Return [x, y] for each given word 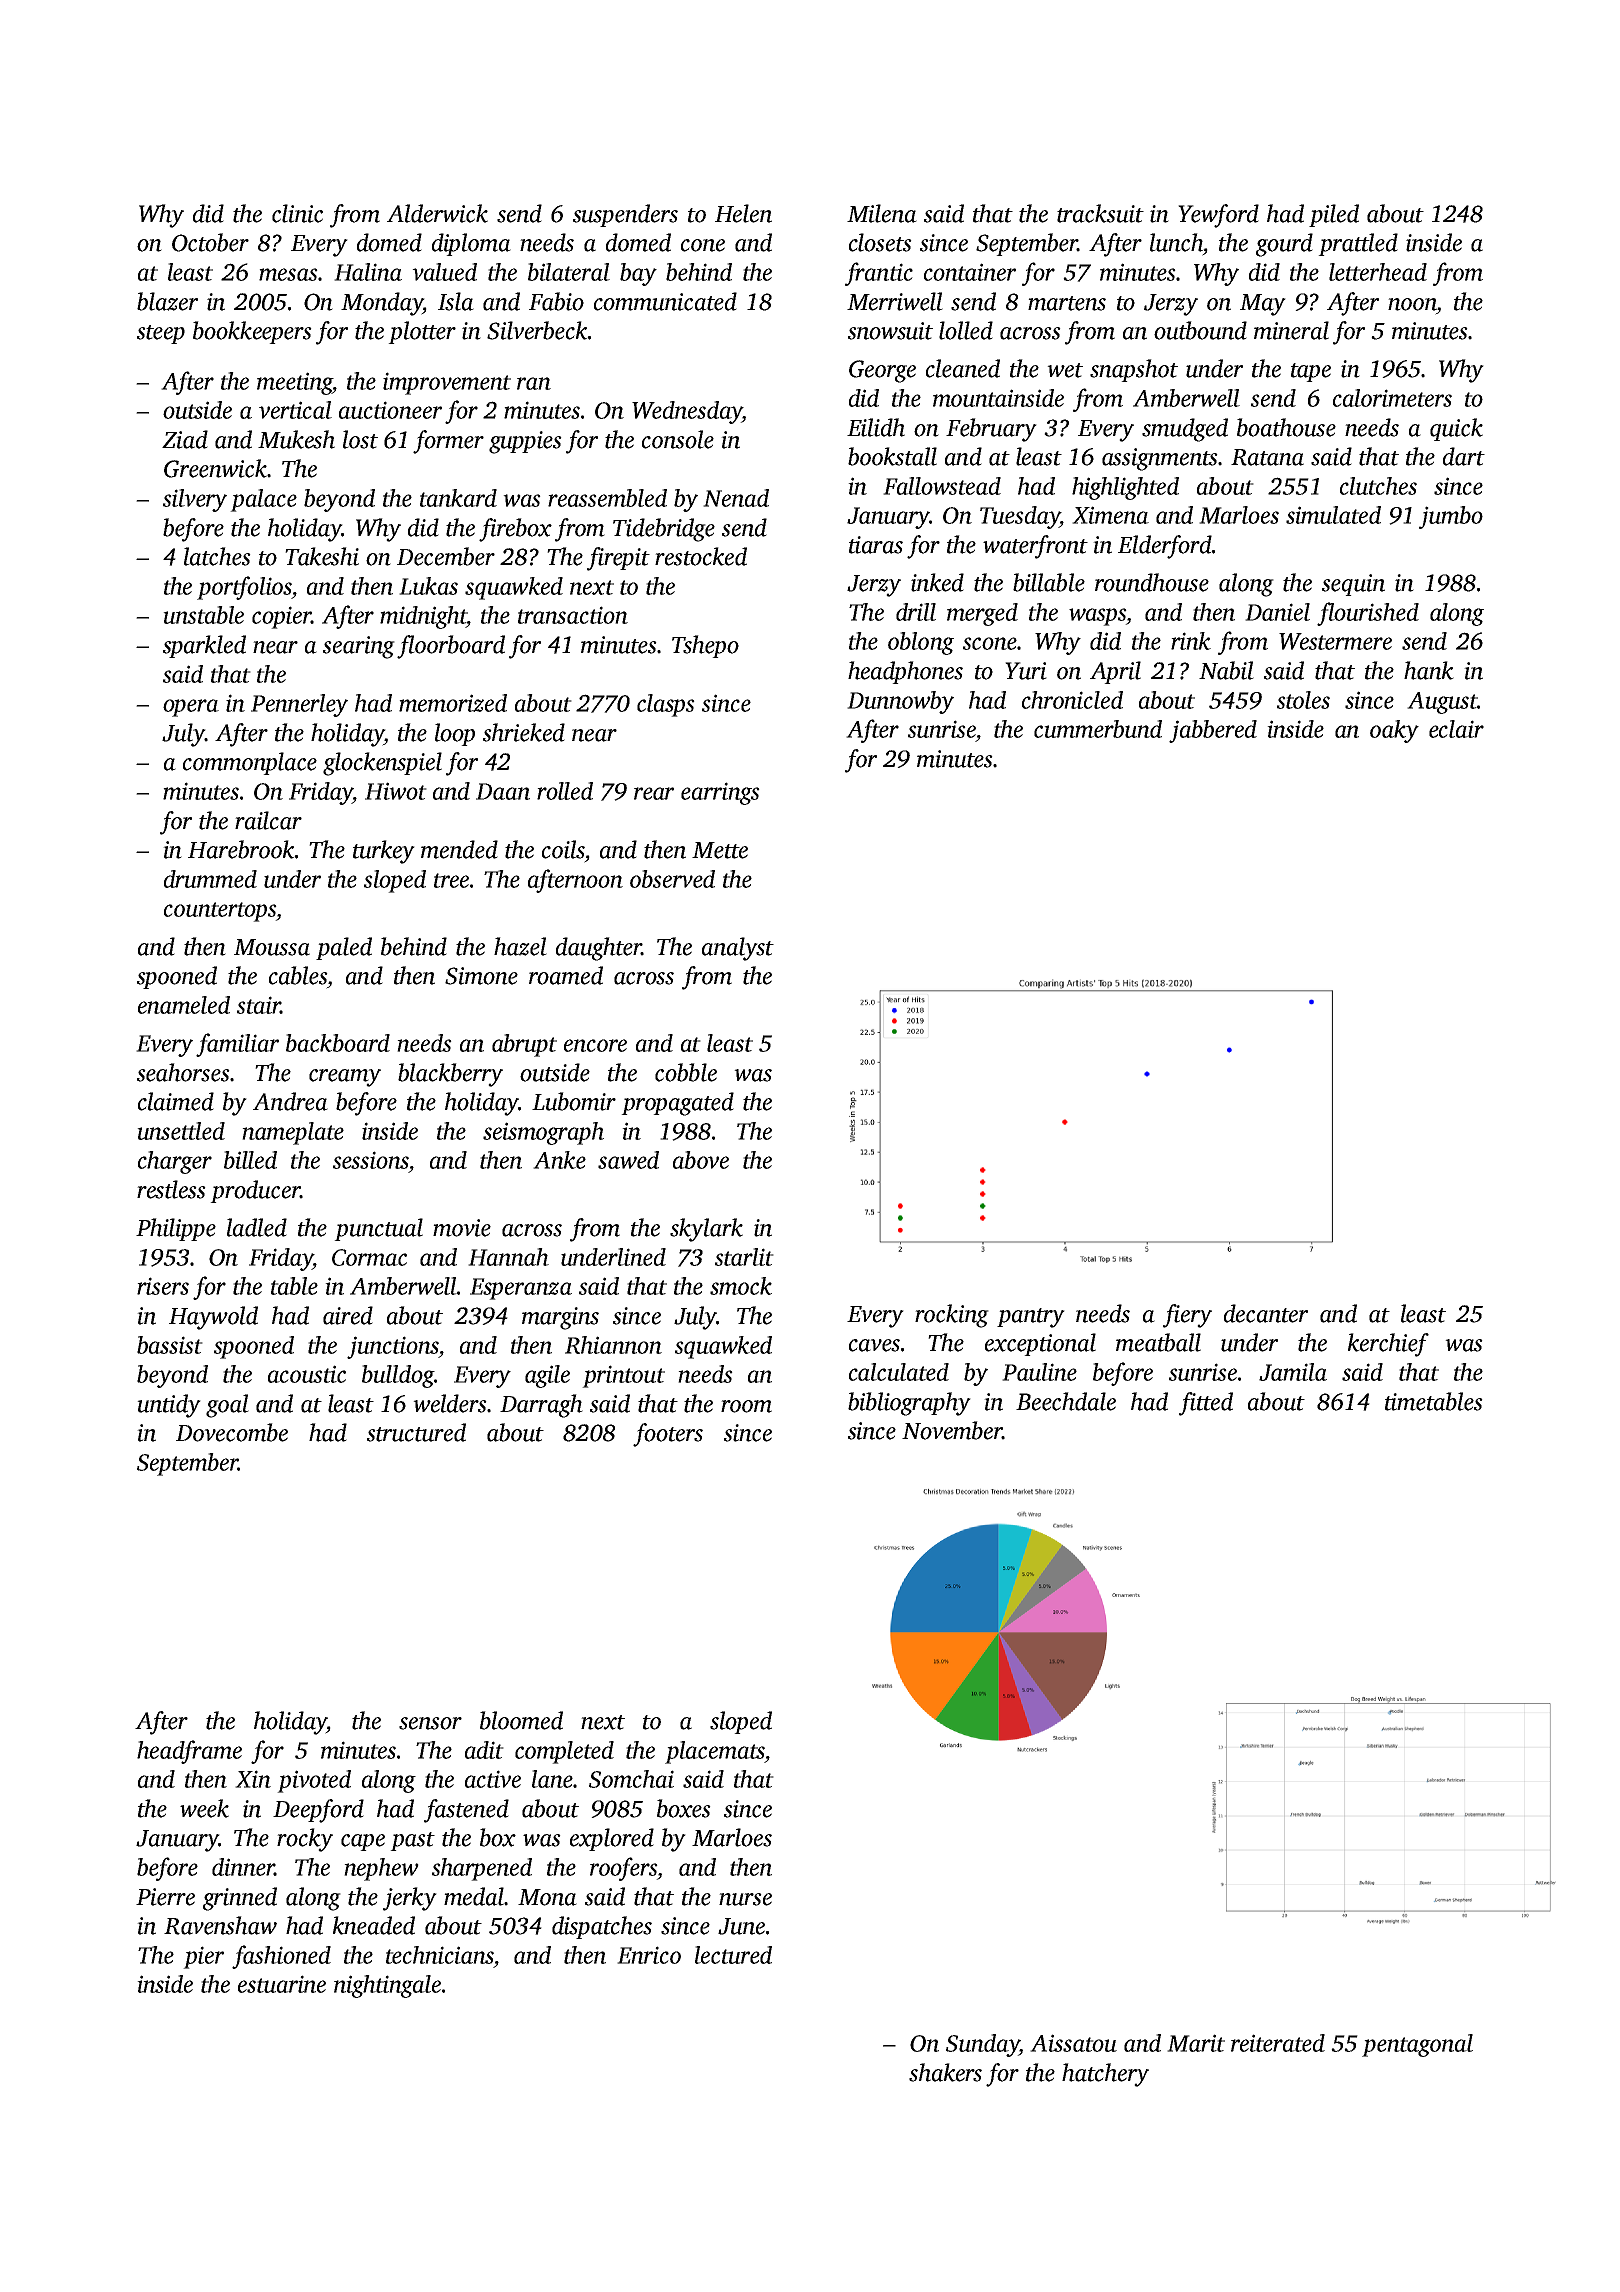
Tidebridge [664, 530]
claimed [176, 1101]
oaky [1394, 731]
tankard [458, 498]
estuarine [282, 1984]
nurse [745, 1899]
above [701, 1160]
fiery [1187, 1316]
